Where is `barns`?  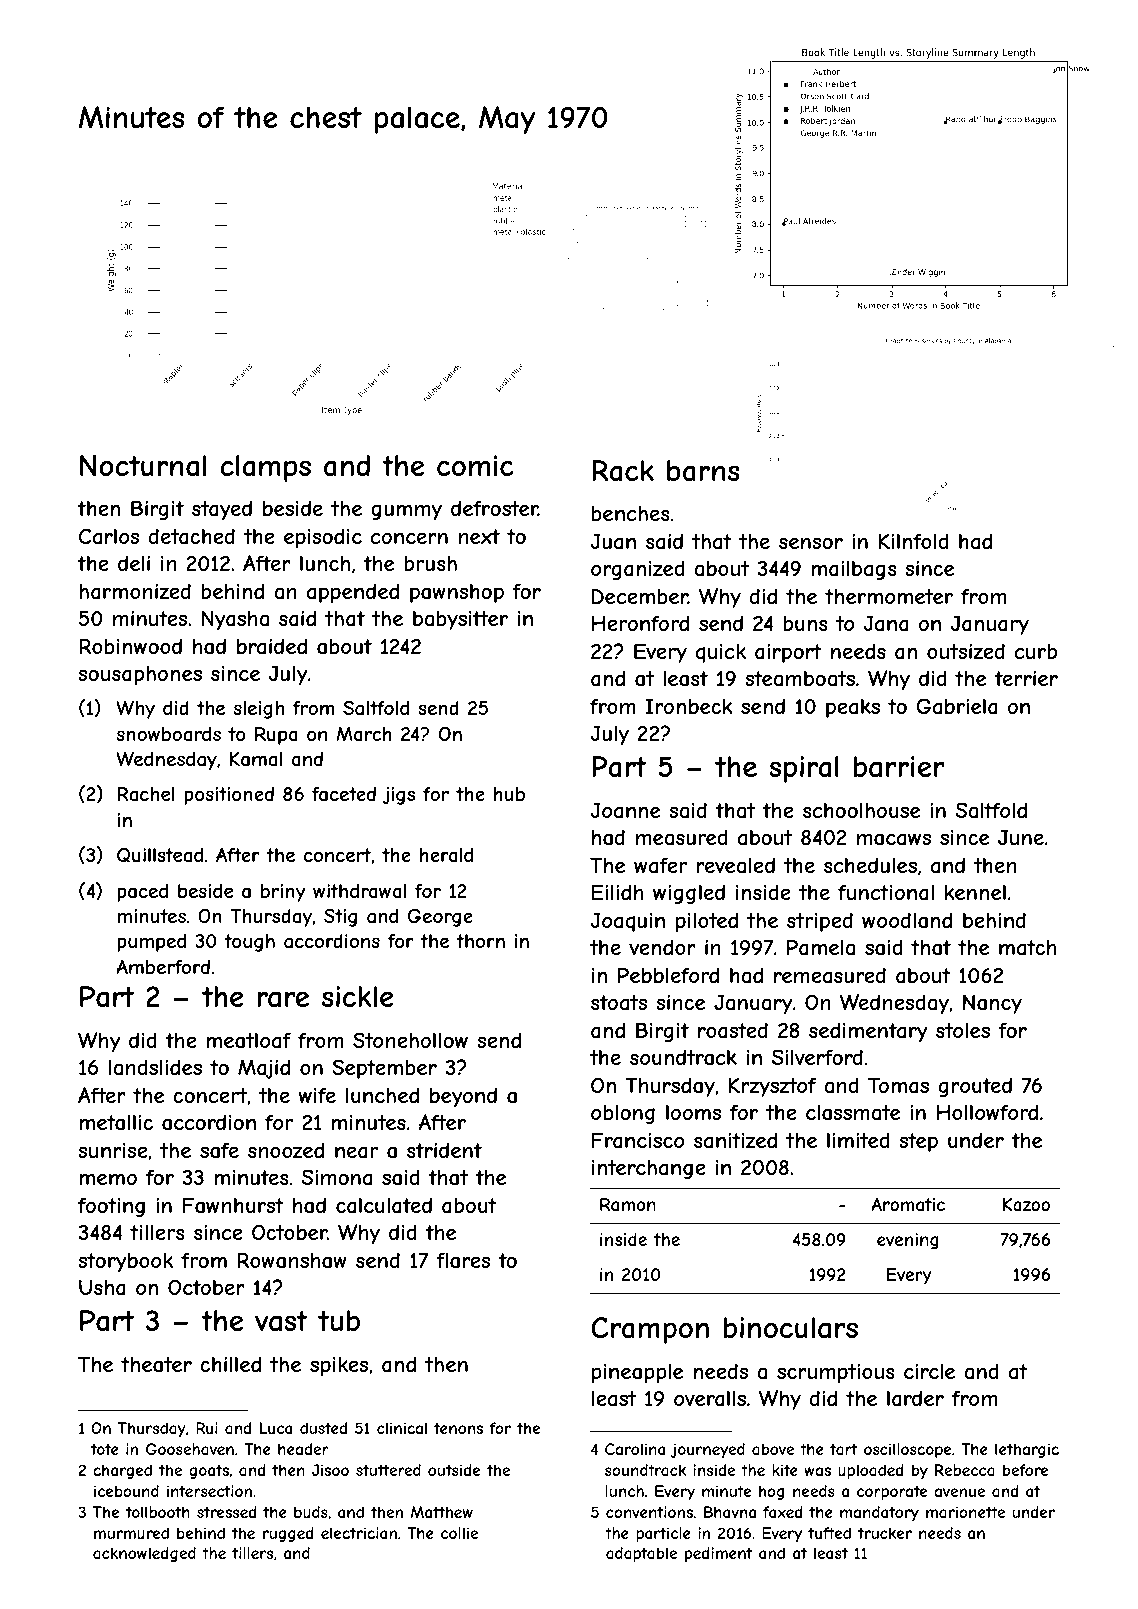
barns is located at coordinates (703, 471).
